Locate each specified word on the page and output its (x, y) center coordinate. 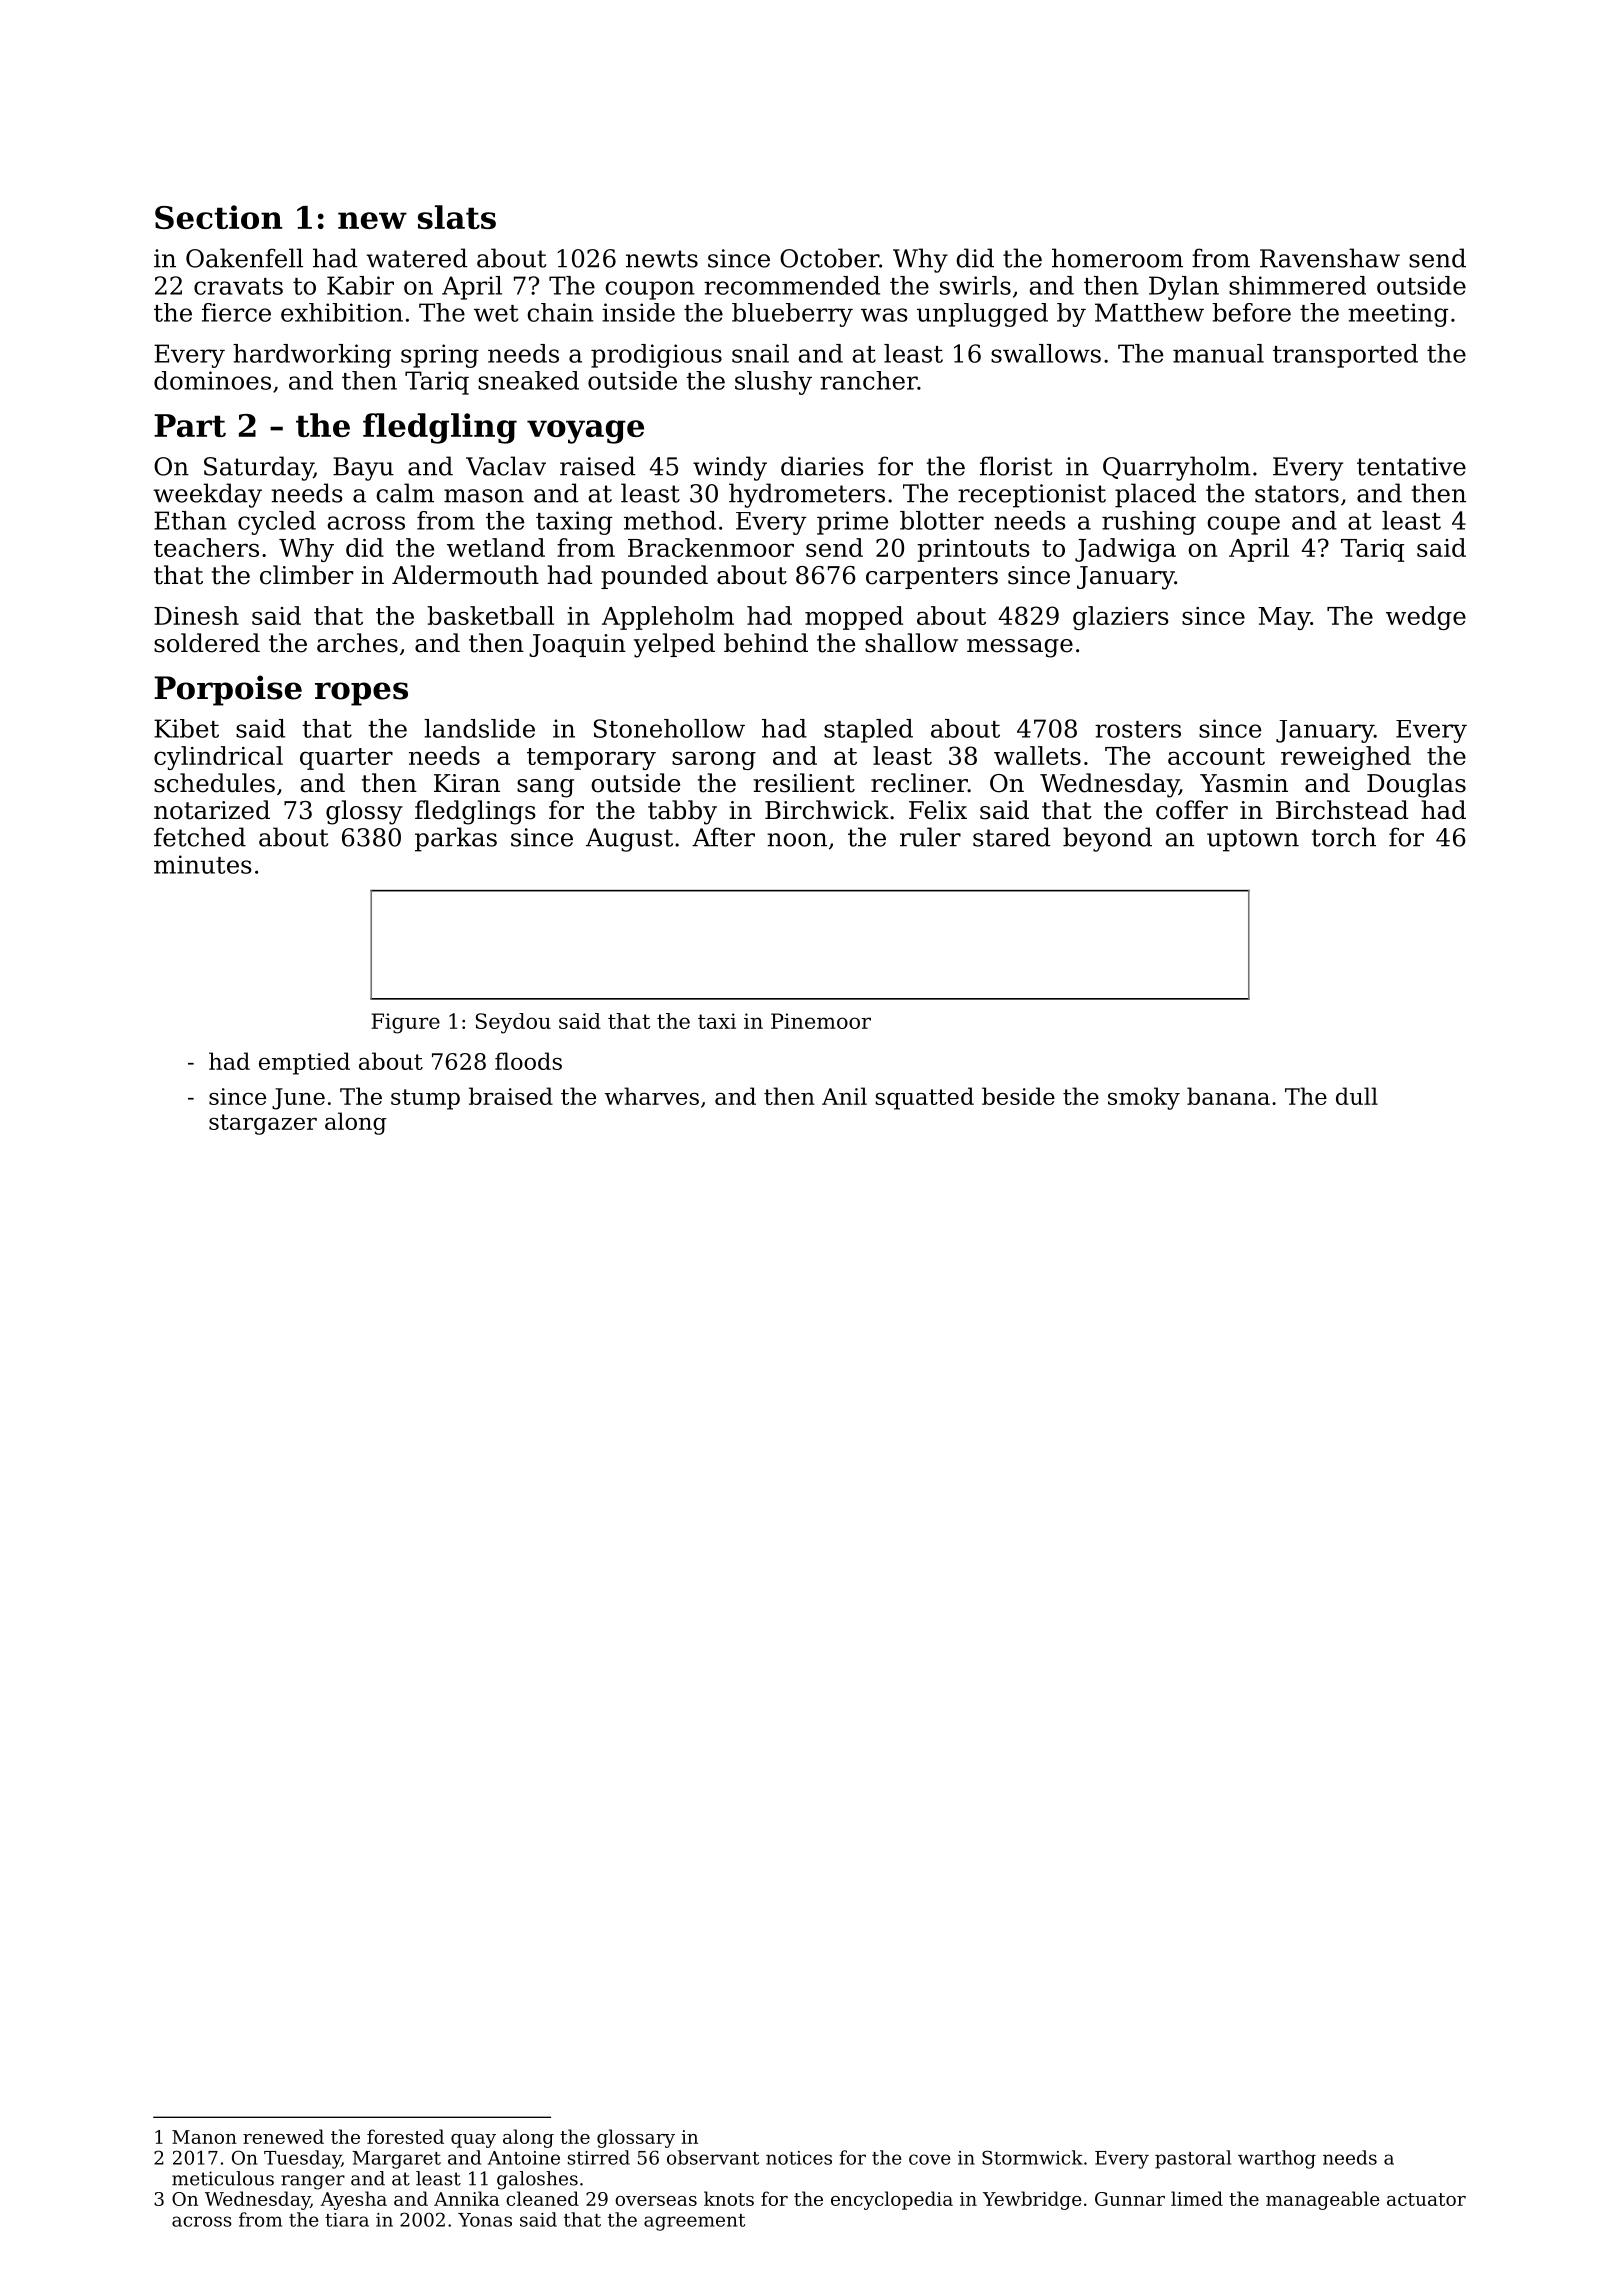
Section (218, 217)
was (884, 315)
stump (425, 1099)
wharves (652, 1096)
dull (1357, 1096)
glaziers (1121, 618)
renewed (283, 2136)
